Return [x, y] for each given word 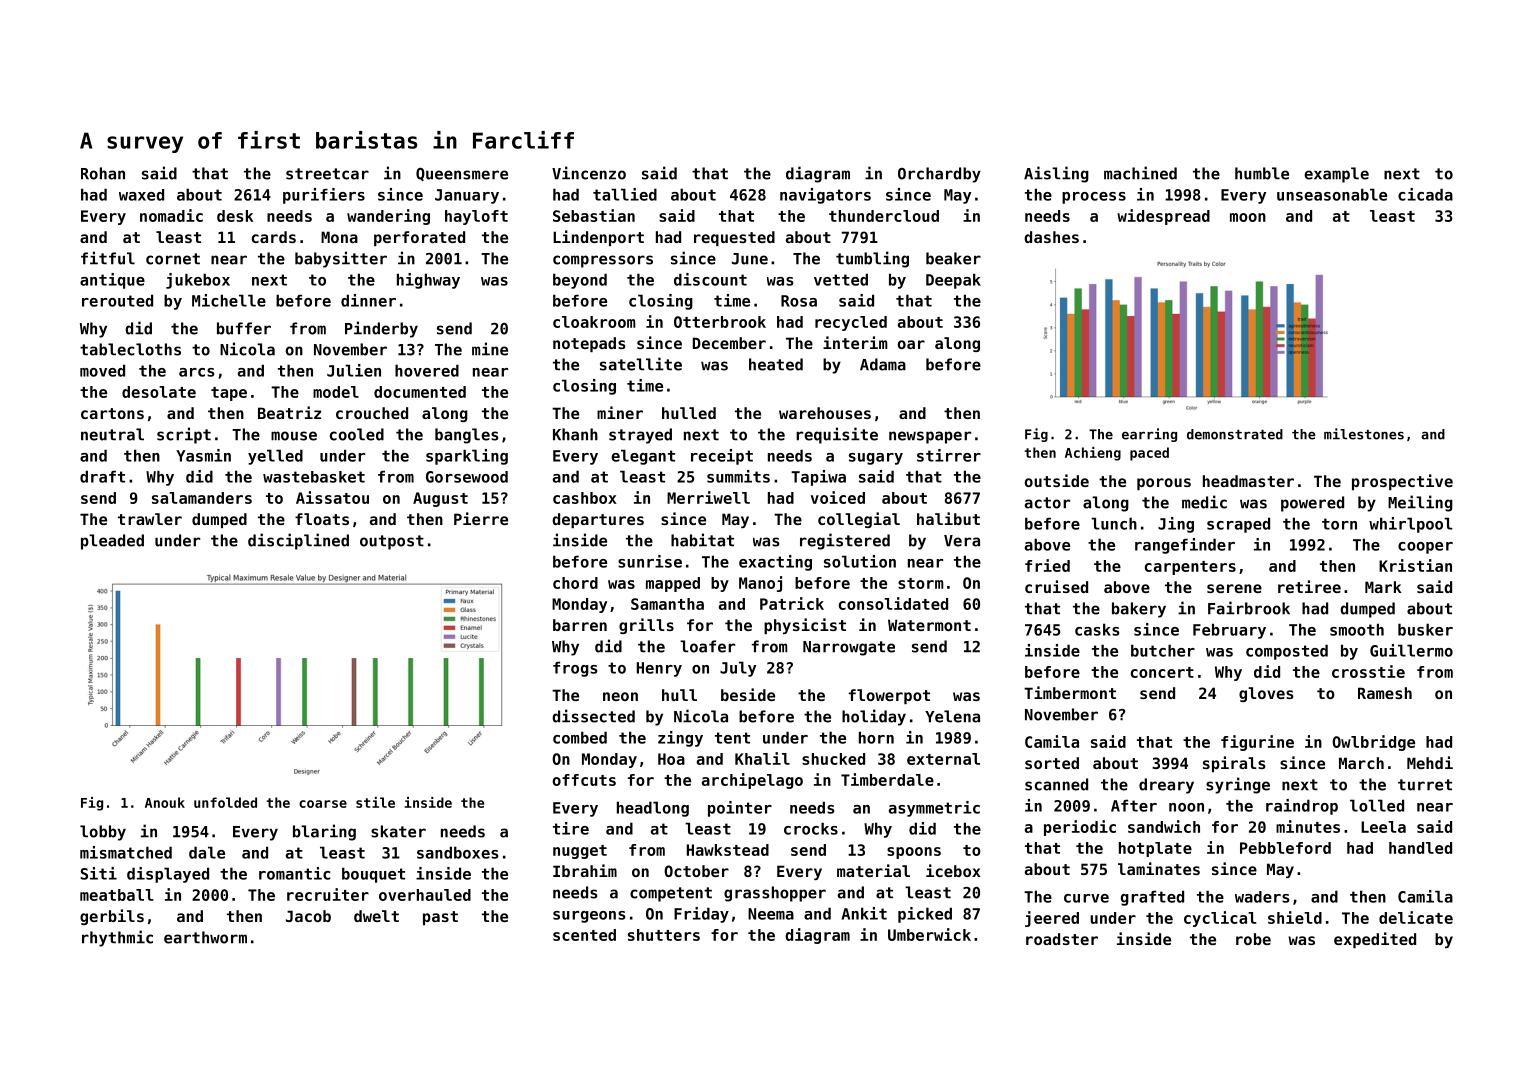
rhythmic [117, 938]
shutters [664, 935]
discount [710, 279]
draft [102, 476]
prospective [1402, 482]
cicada [1425, 194]
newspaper [930, 437]
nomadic [171, 215]
